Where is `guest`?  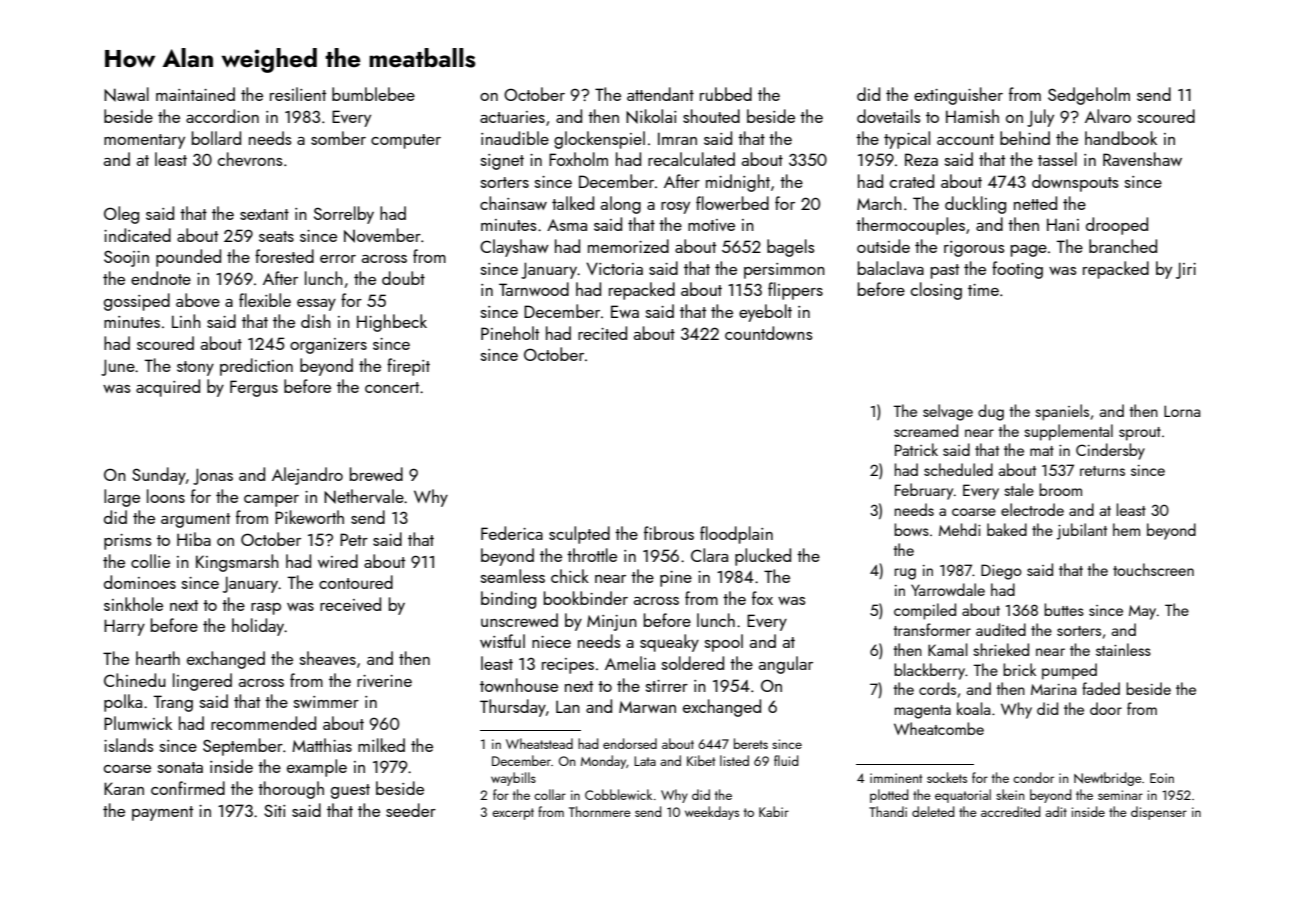
guest is located at coordinates (350, 791).
